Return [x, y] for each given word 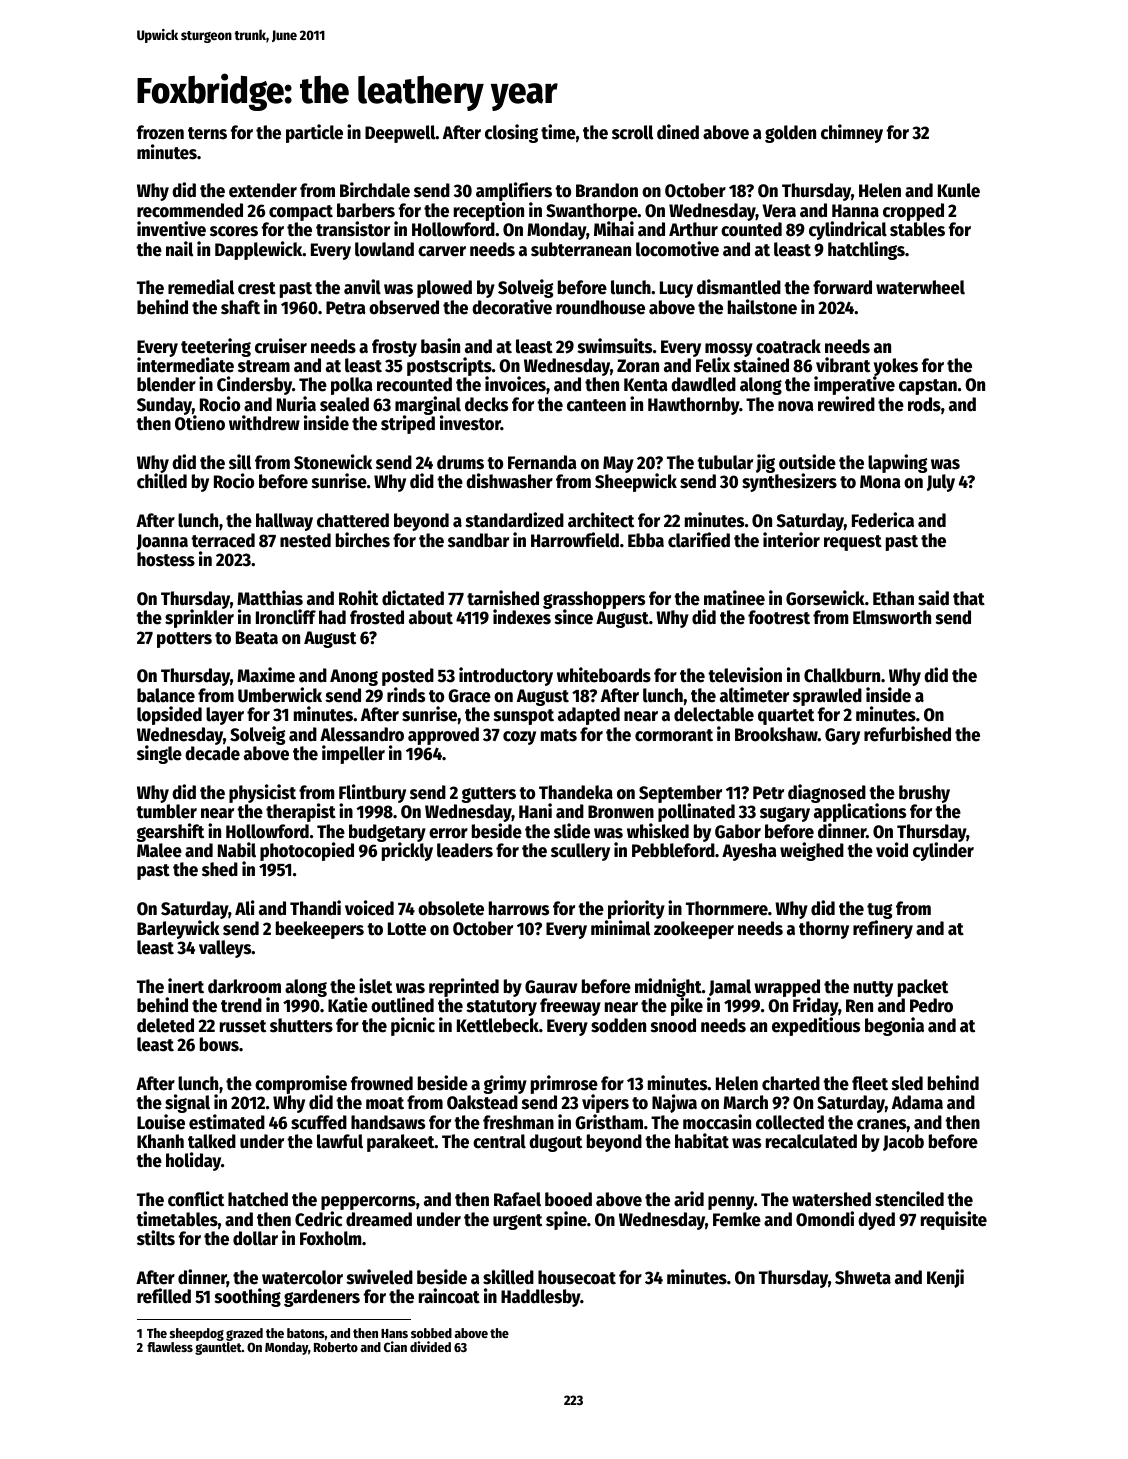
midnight [668, 988]
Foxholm [330, 1238]
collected [790, 1122]
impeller [353, 754]
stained [761, 365]
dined [678, 132]
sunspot [523, 717]
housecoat [577, 1277]
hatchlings [866, 250]
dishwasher [509, 481]
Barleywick [178, 929]
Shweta [863, 1277]
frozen [160, 132]
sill [240, 462]
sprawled [827, 697]
